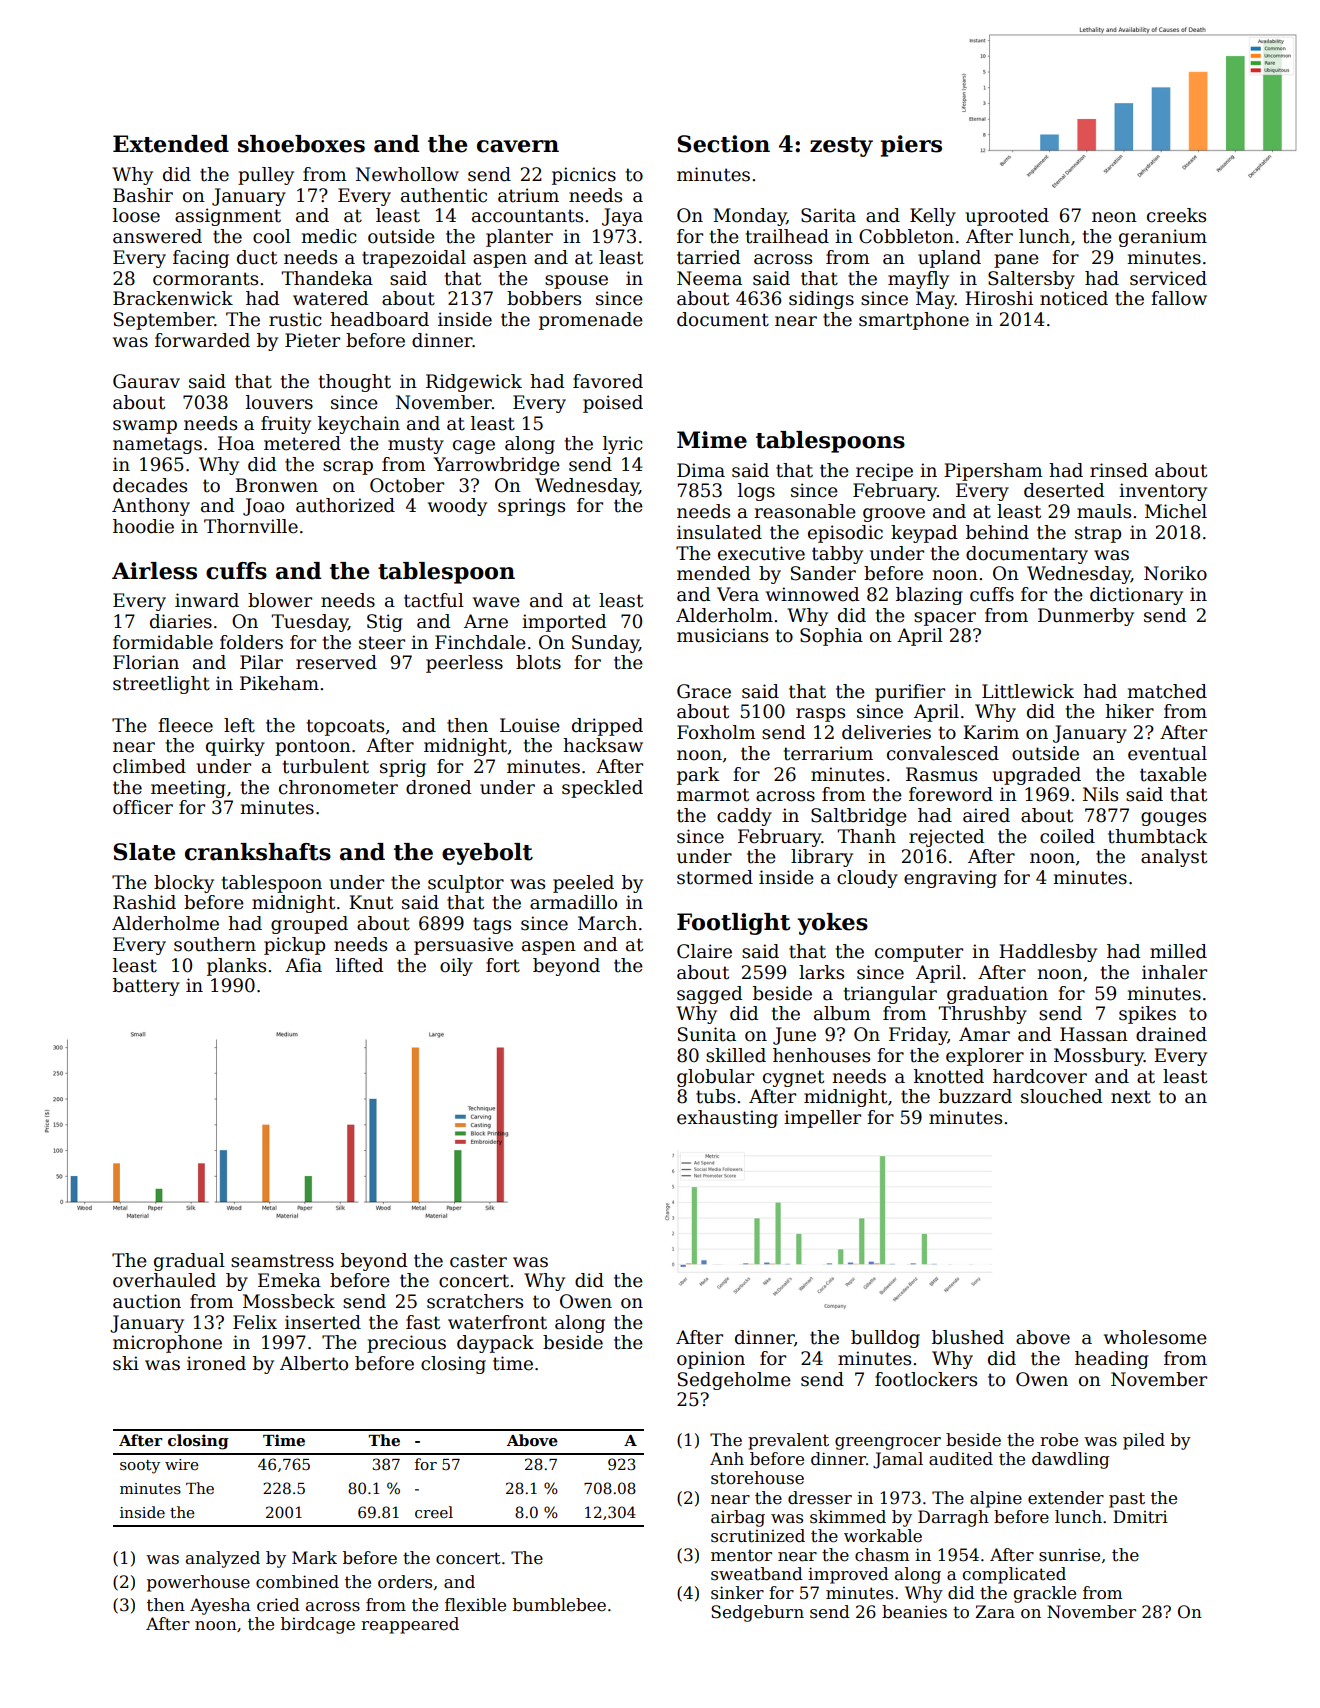 This screenshot has height=1708, width=1320. I want to click on trailhead, so click(787, 236).
